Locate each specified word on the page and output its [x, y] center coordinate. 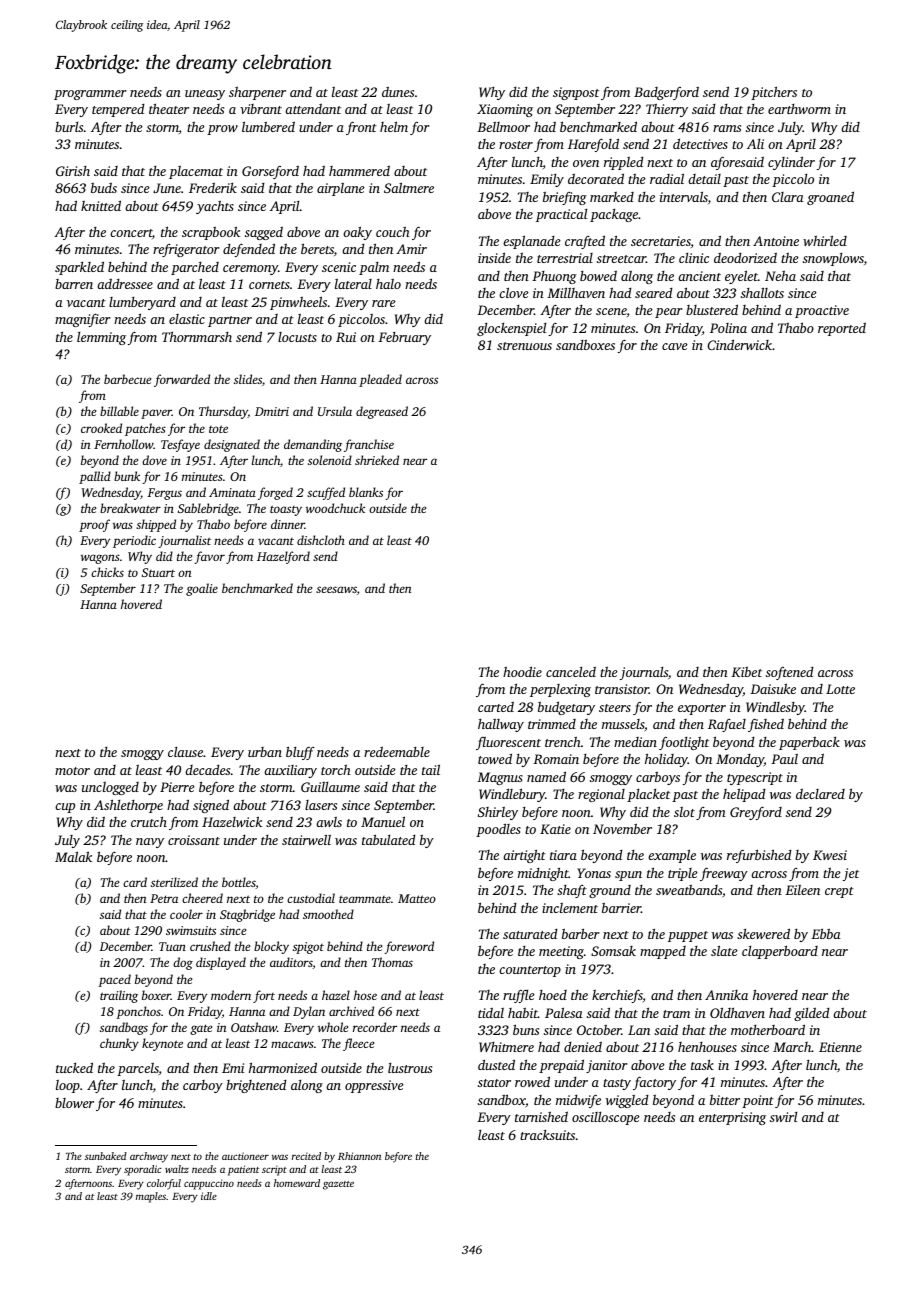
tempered [118, 110]
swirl [783, 1117]
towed [495, 758]
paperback [809, 743]
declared [820, 794]
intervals [684, 196]
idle [209, 1196]
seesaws [336, 589]
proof [94, 525]
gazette [338, 1185]
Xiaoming [505, 110]
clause [185, 752]
